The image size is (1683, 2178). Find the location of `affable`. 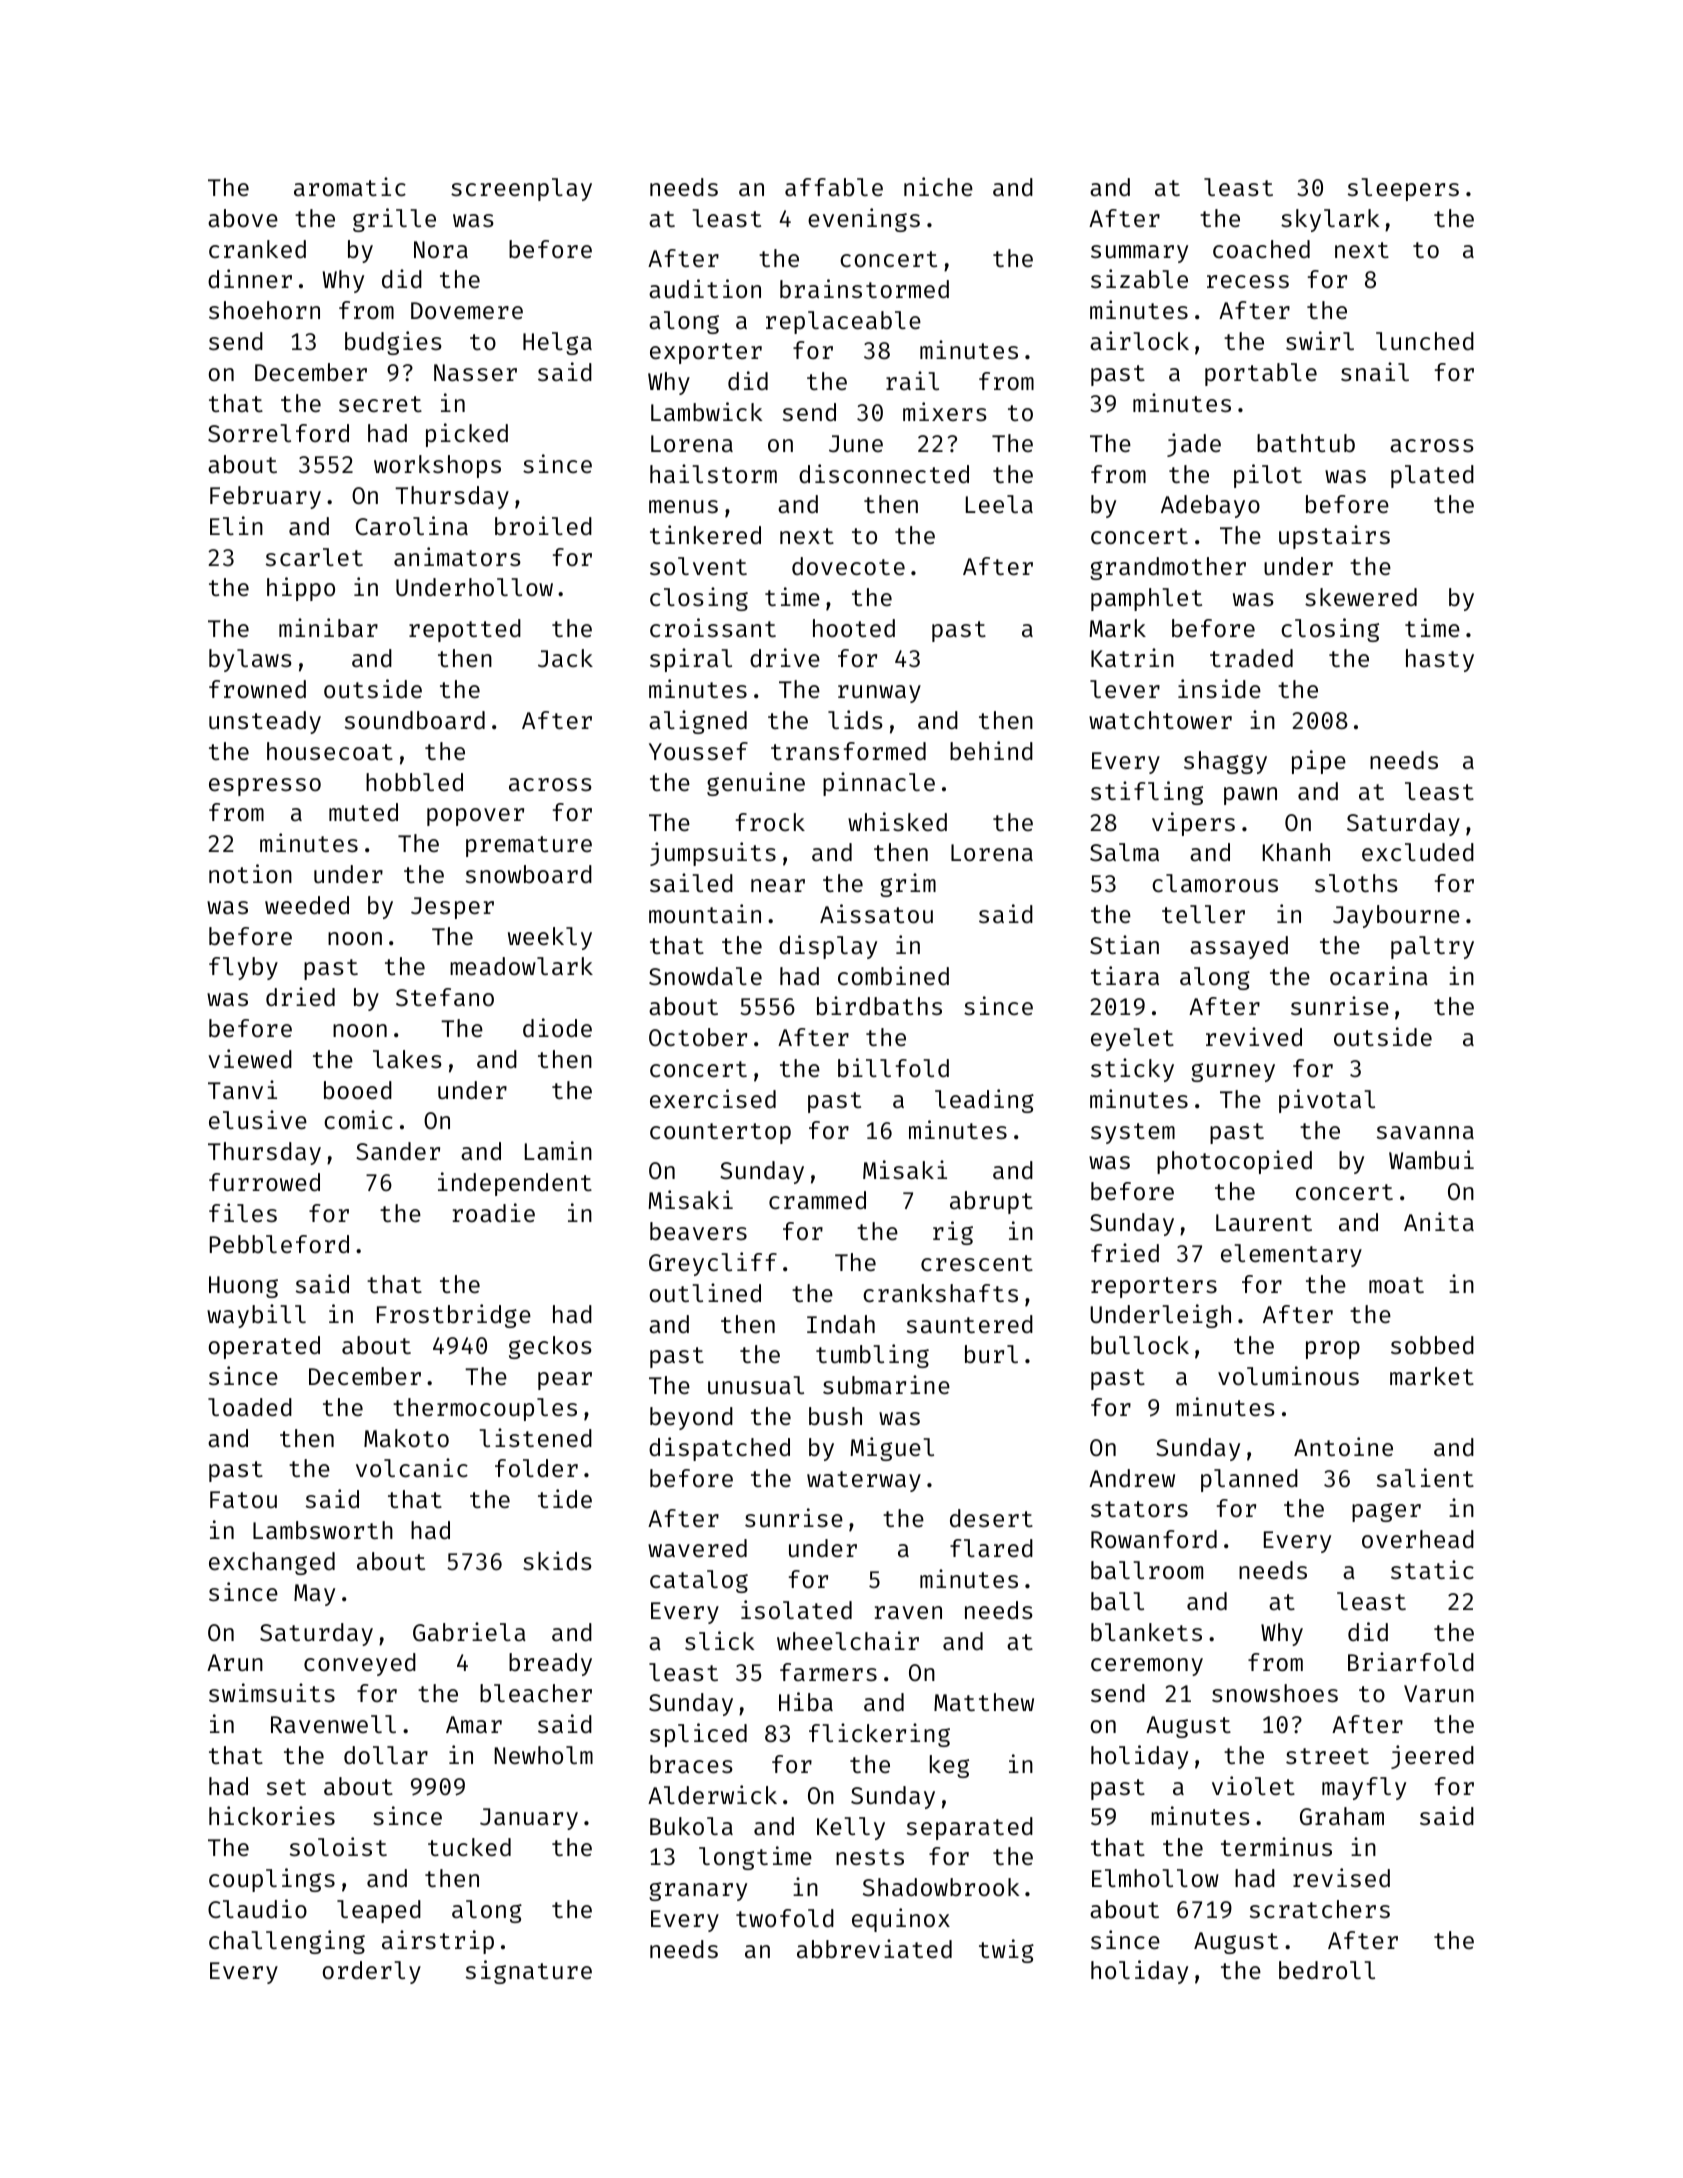

affable is located at coordinates (834, 187).
